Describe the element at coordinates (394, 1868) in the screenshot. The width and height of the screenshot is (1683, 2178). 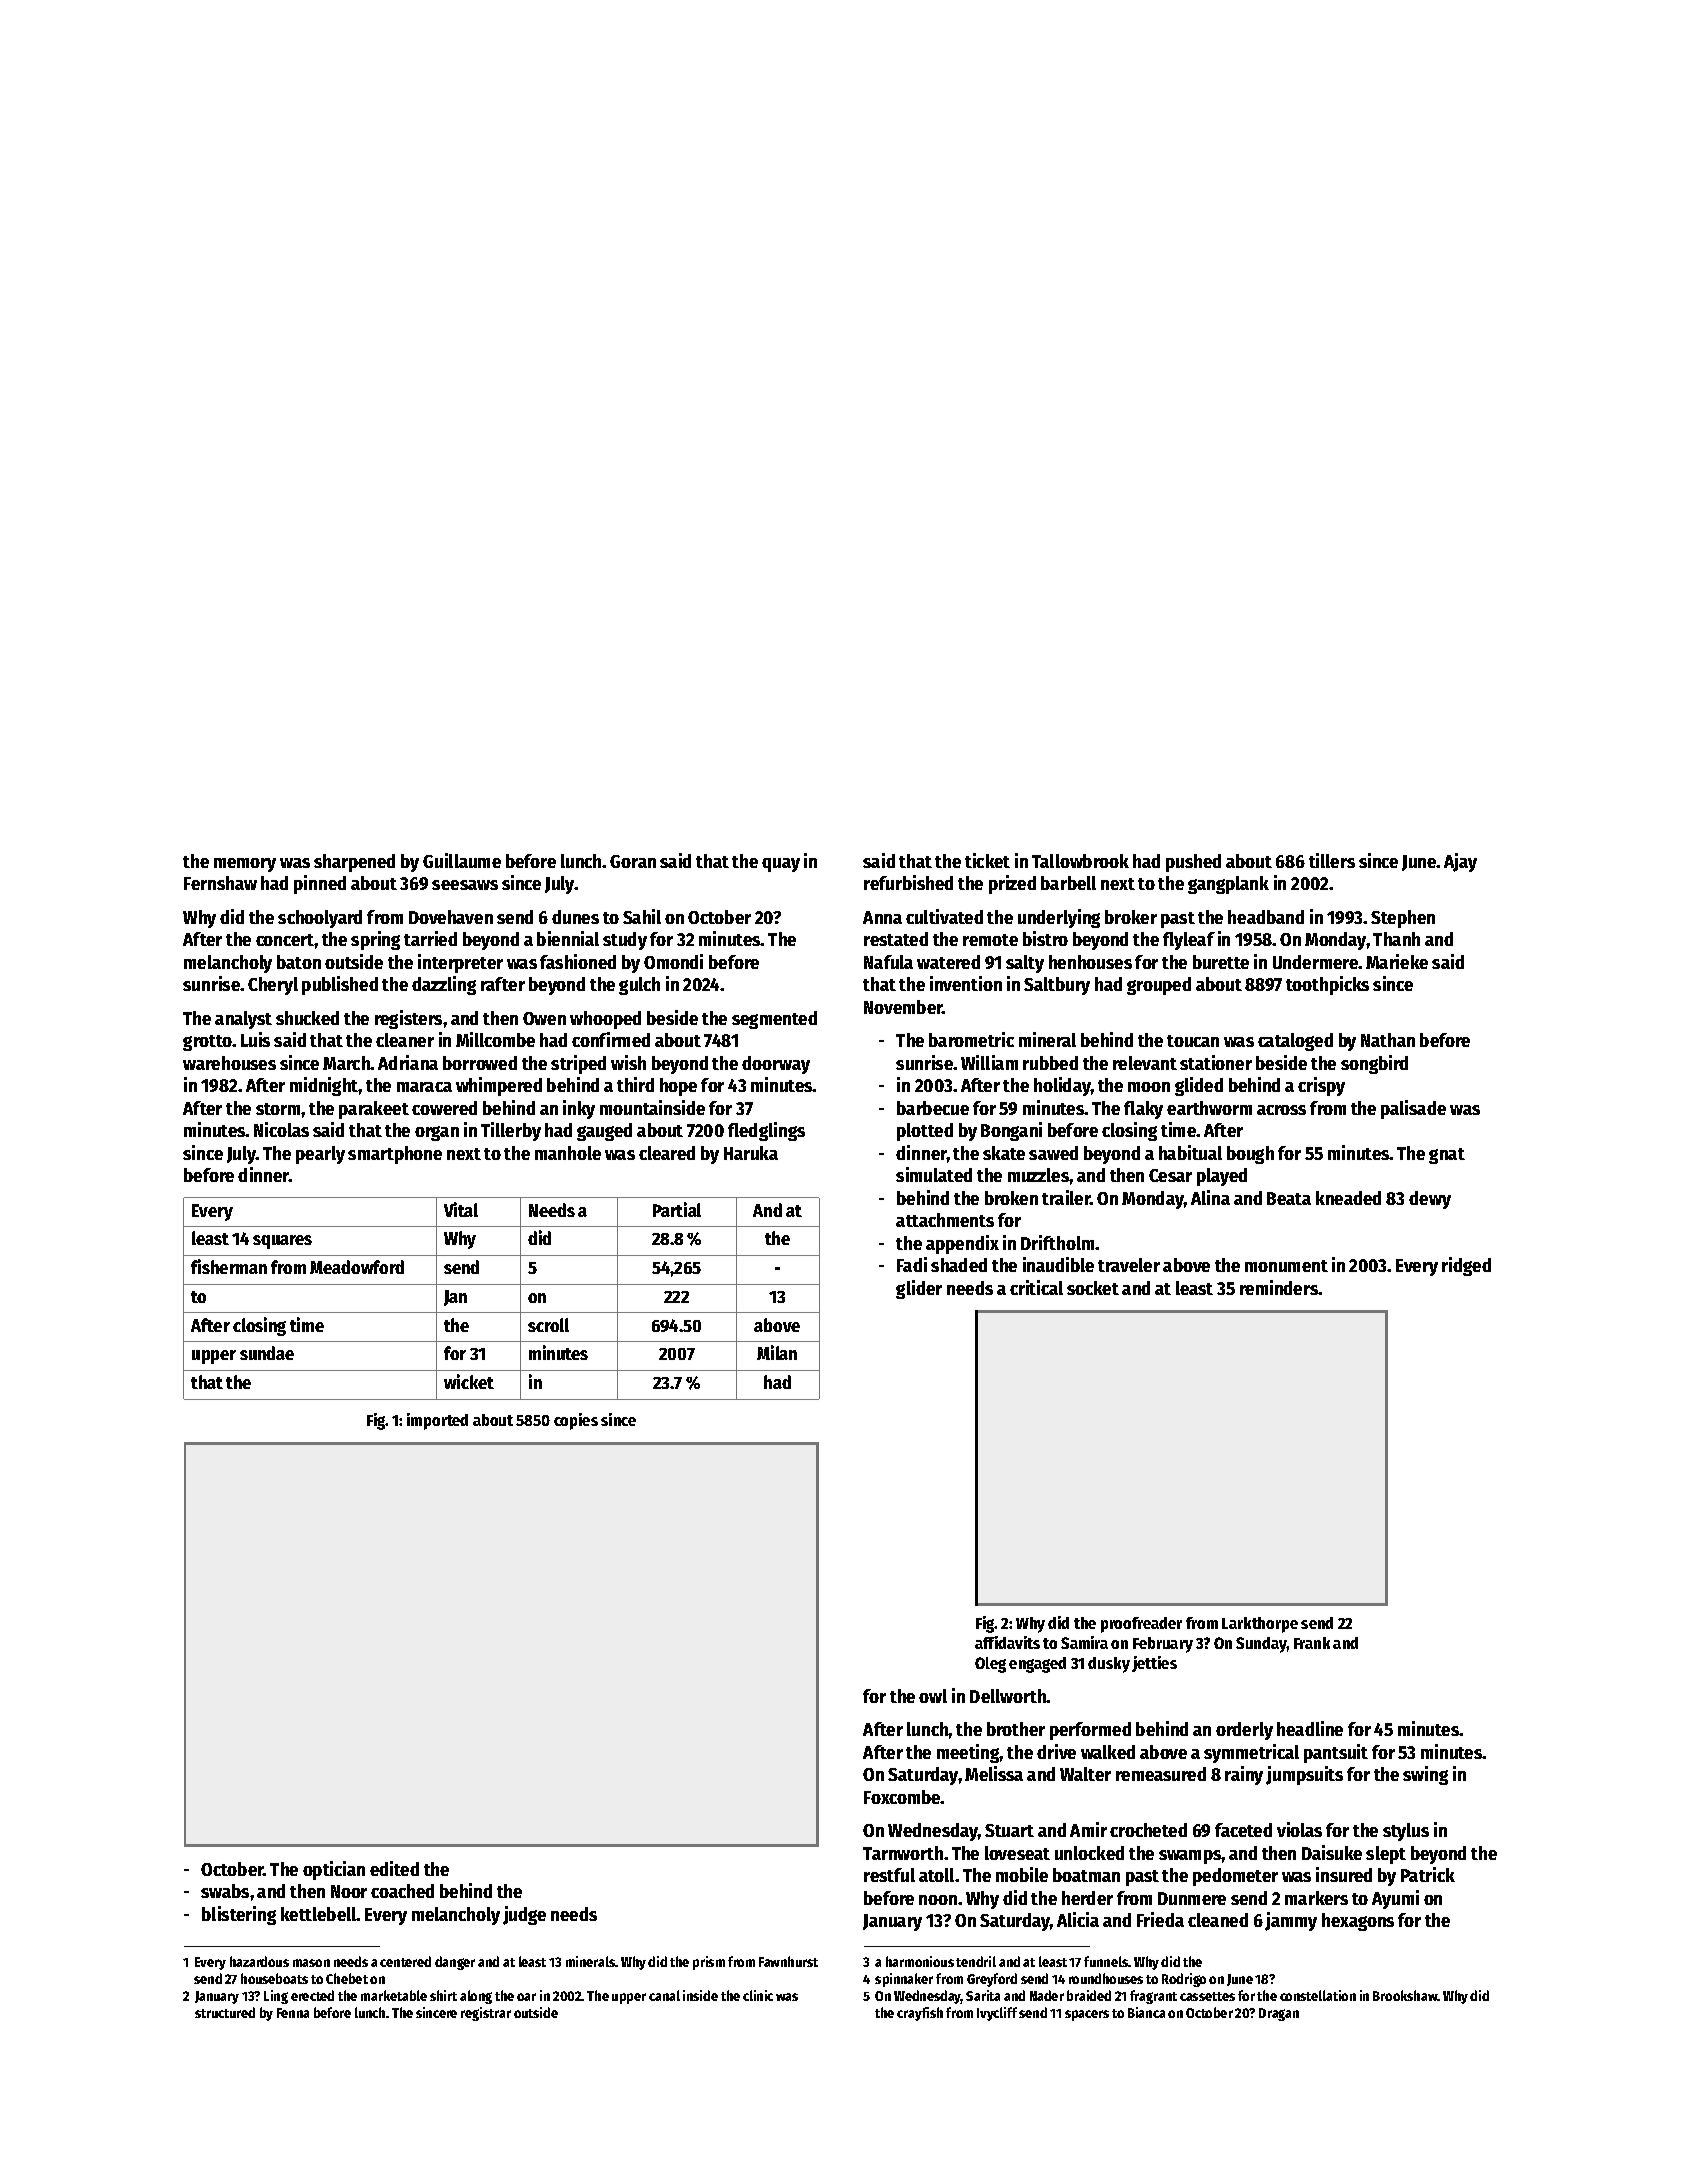
I see `edited` at that location.
